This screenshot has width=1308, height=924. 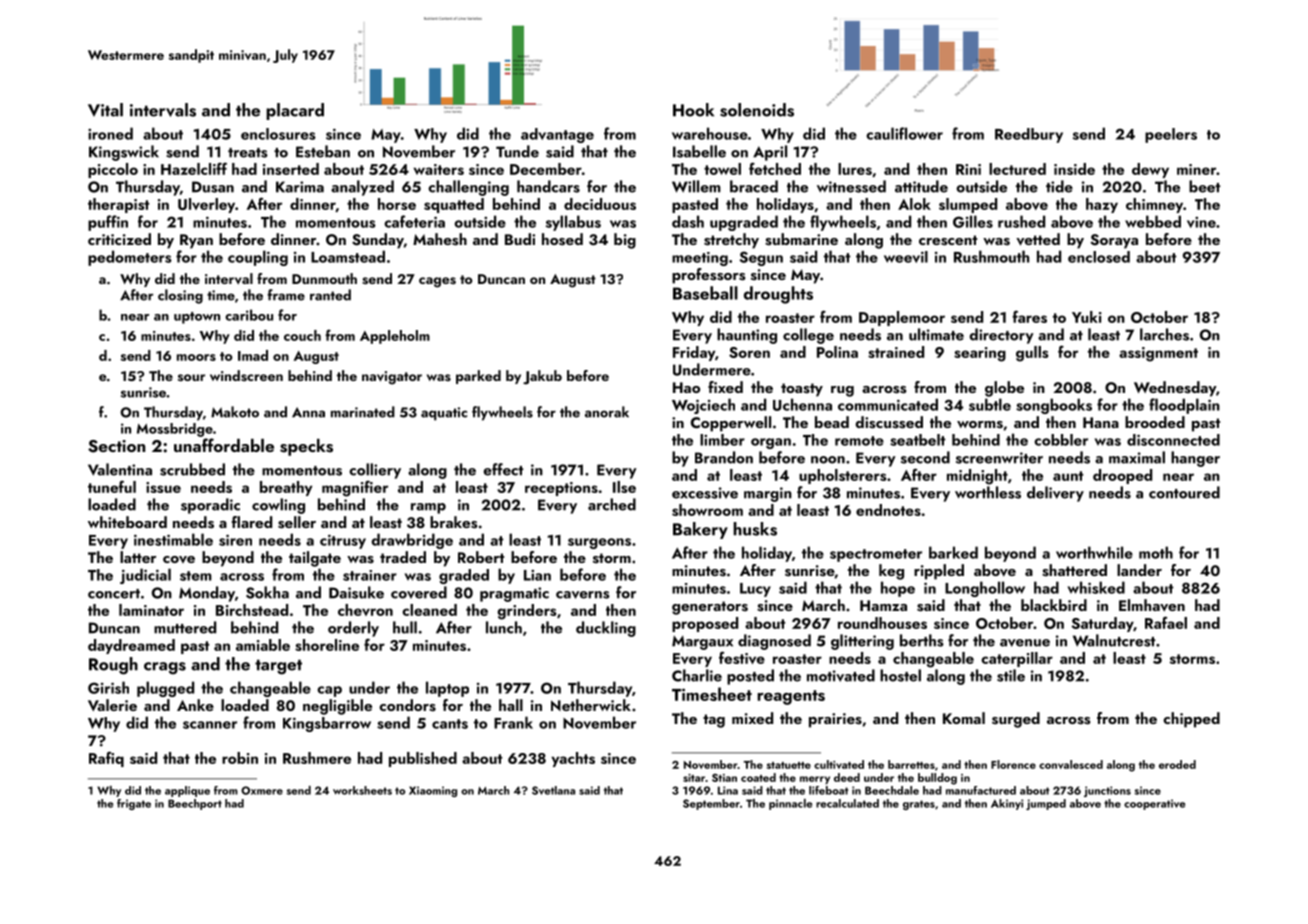 I want to click on robin, so click(x=240, y=758).
